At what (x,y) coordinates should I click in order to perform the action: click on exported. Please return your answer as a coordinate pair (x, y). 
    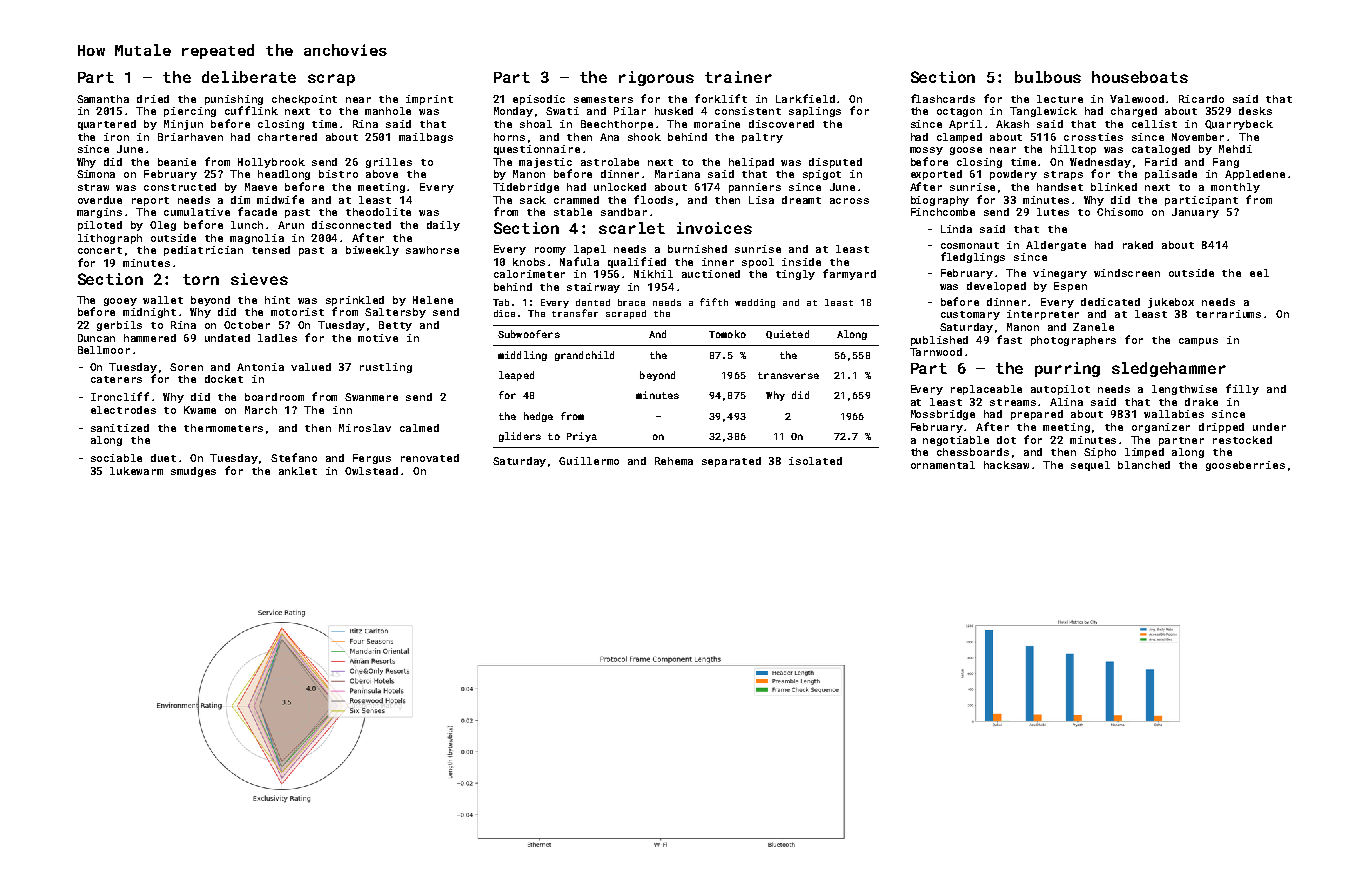
    Looking at the image, I should click on (936, 175).
